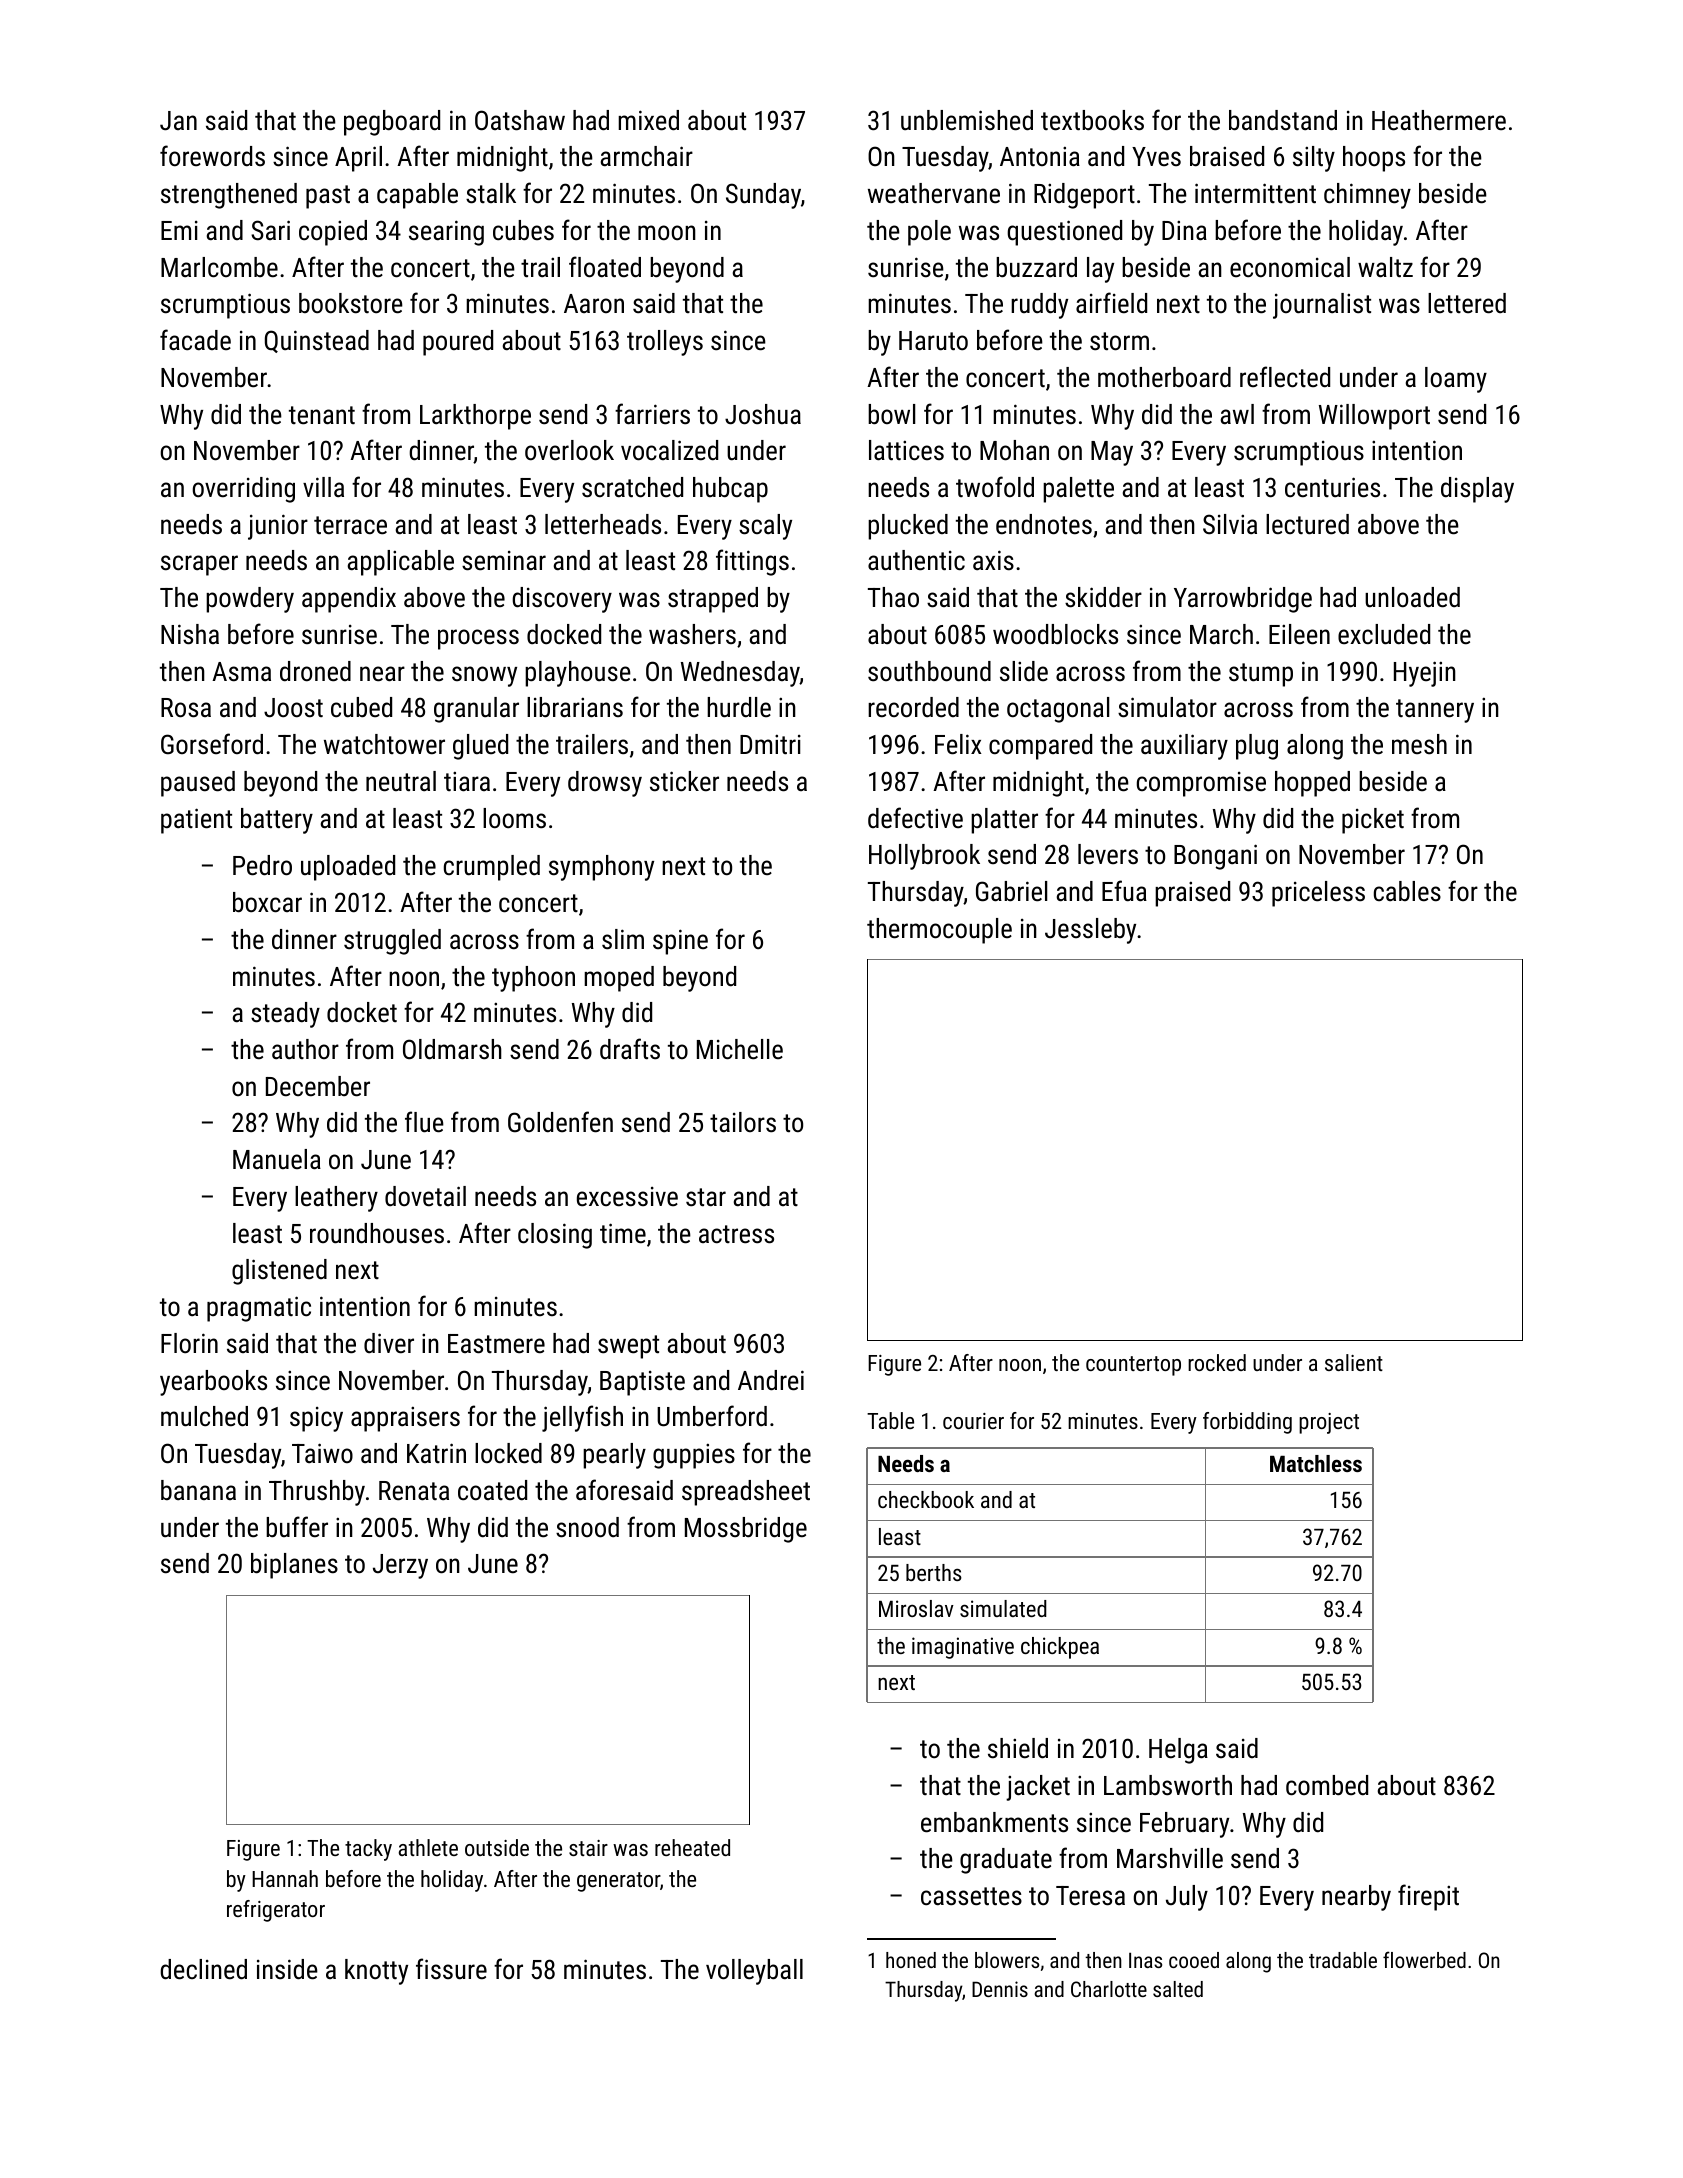 The height and width of the screenshot is (2178, 1683). What do you see at coordinates (1424, 1959) in the screenshot?
I see `flowerbed` at bounding box center [1424, 1959].
